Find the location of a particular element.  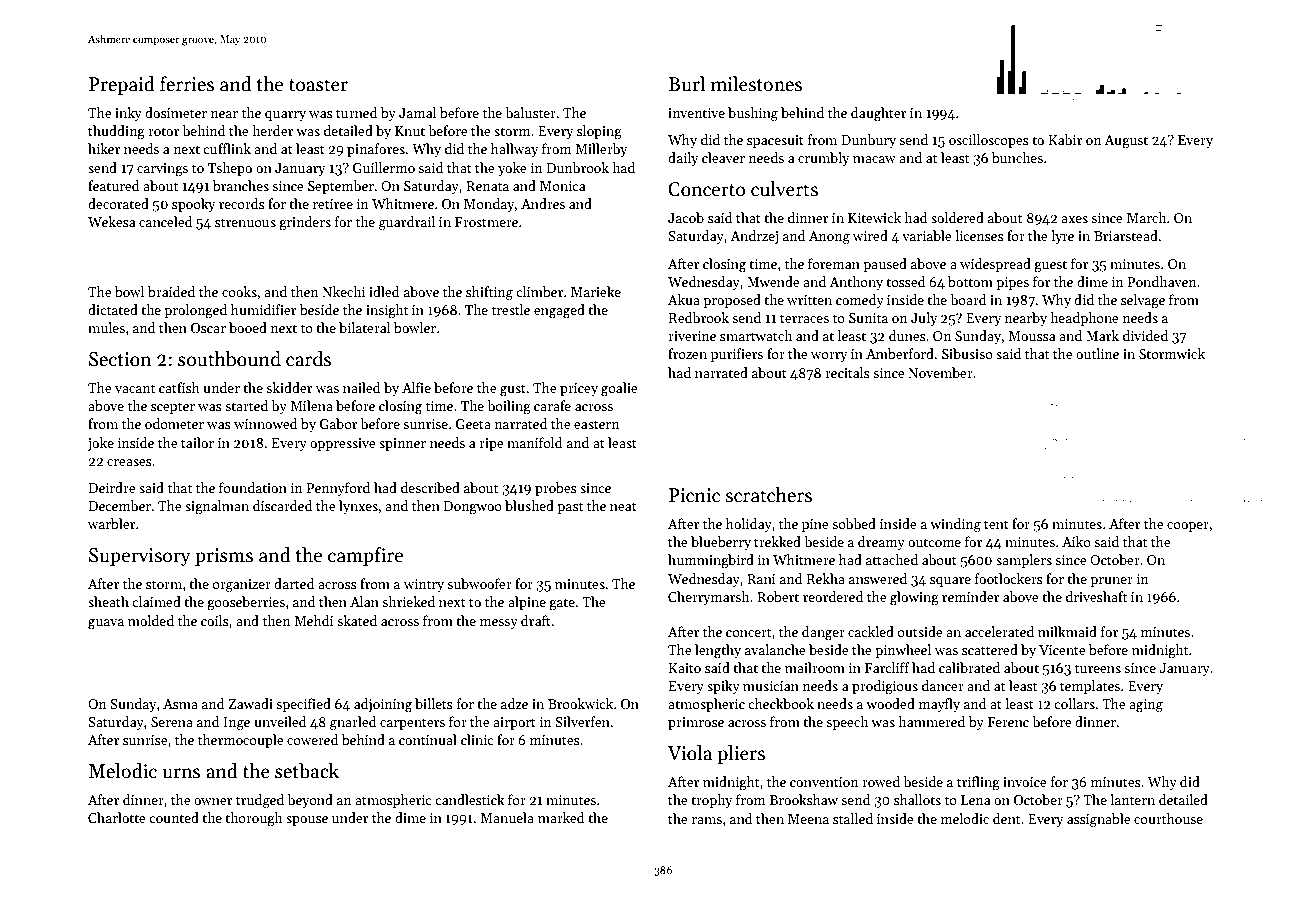

continual is located at coordinates (428, 739).
